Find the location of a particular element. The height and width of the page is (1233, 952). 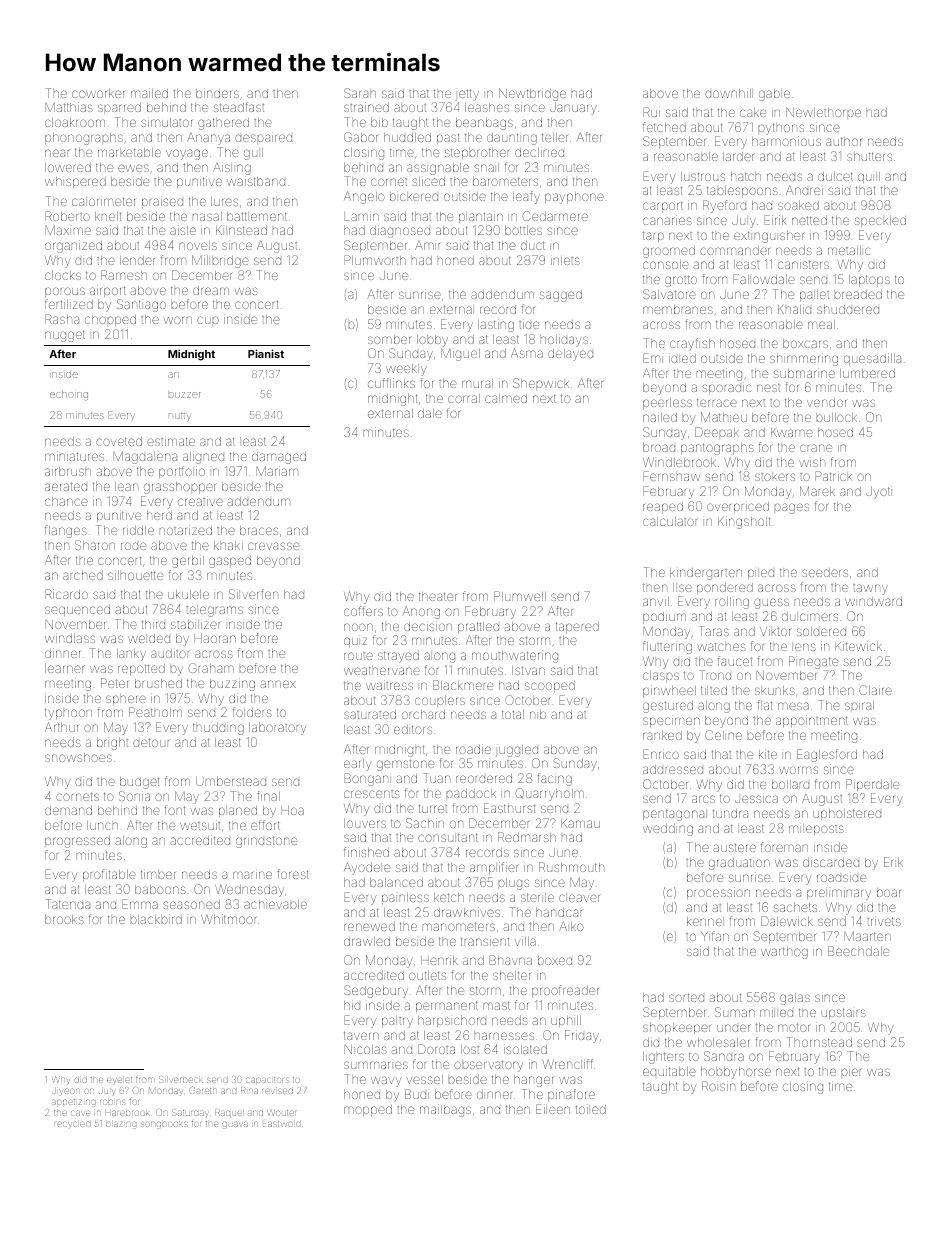

wetsuit is located at coordinates (200, 825).
